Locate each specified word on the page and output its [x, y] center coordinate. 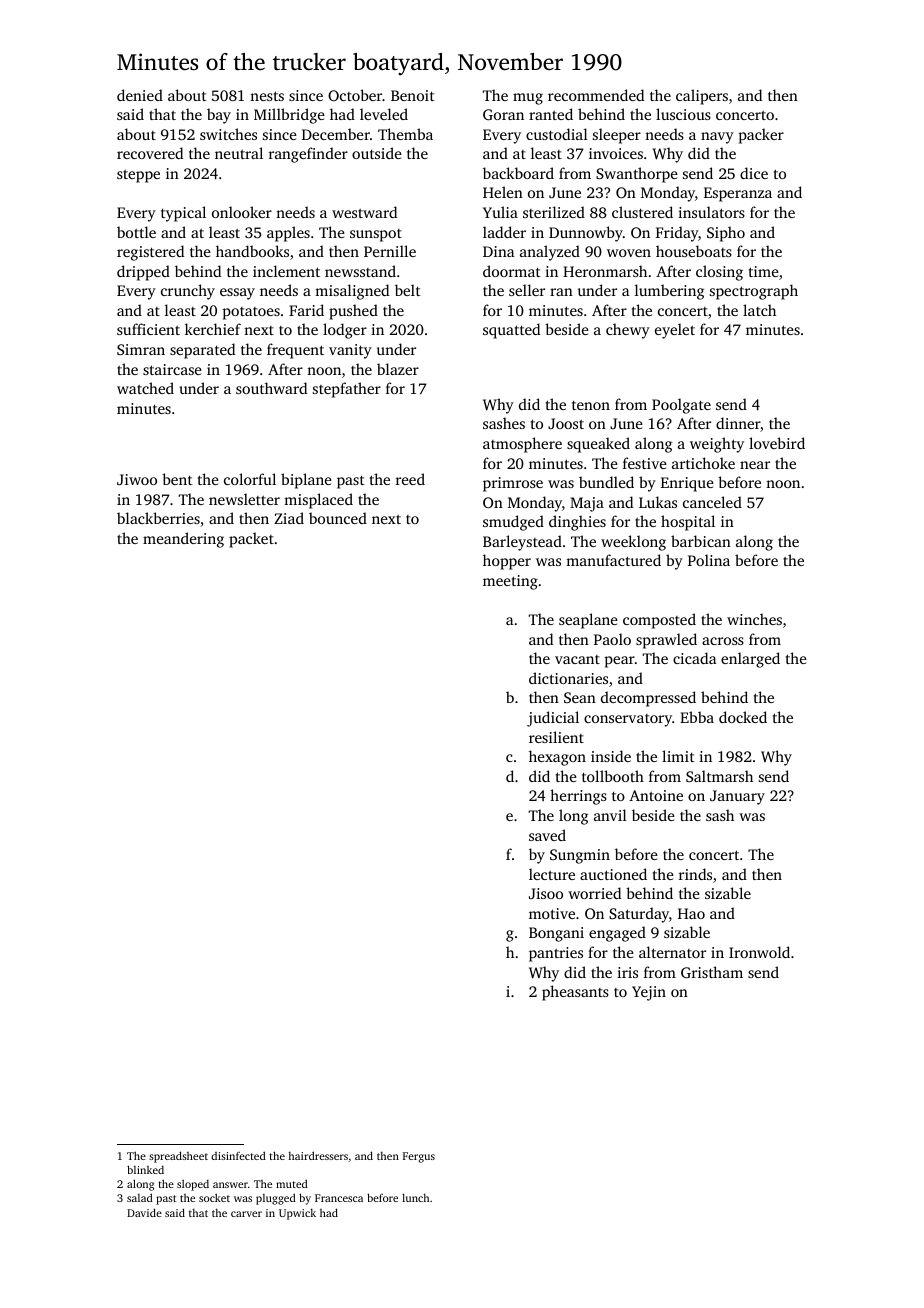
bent [177, 479]
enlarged [750, 660]
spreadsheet [178, 1157]
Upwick [297, 1214]
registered [150, 253]
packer [761, 136]
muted [292, 1183]
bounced [338, 518]
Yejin [649, 993]
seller [527, 290]
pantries [556, 954]
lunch [415, 1197]
